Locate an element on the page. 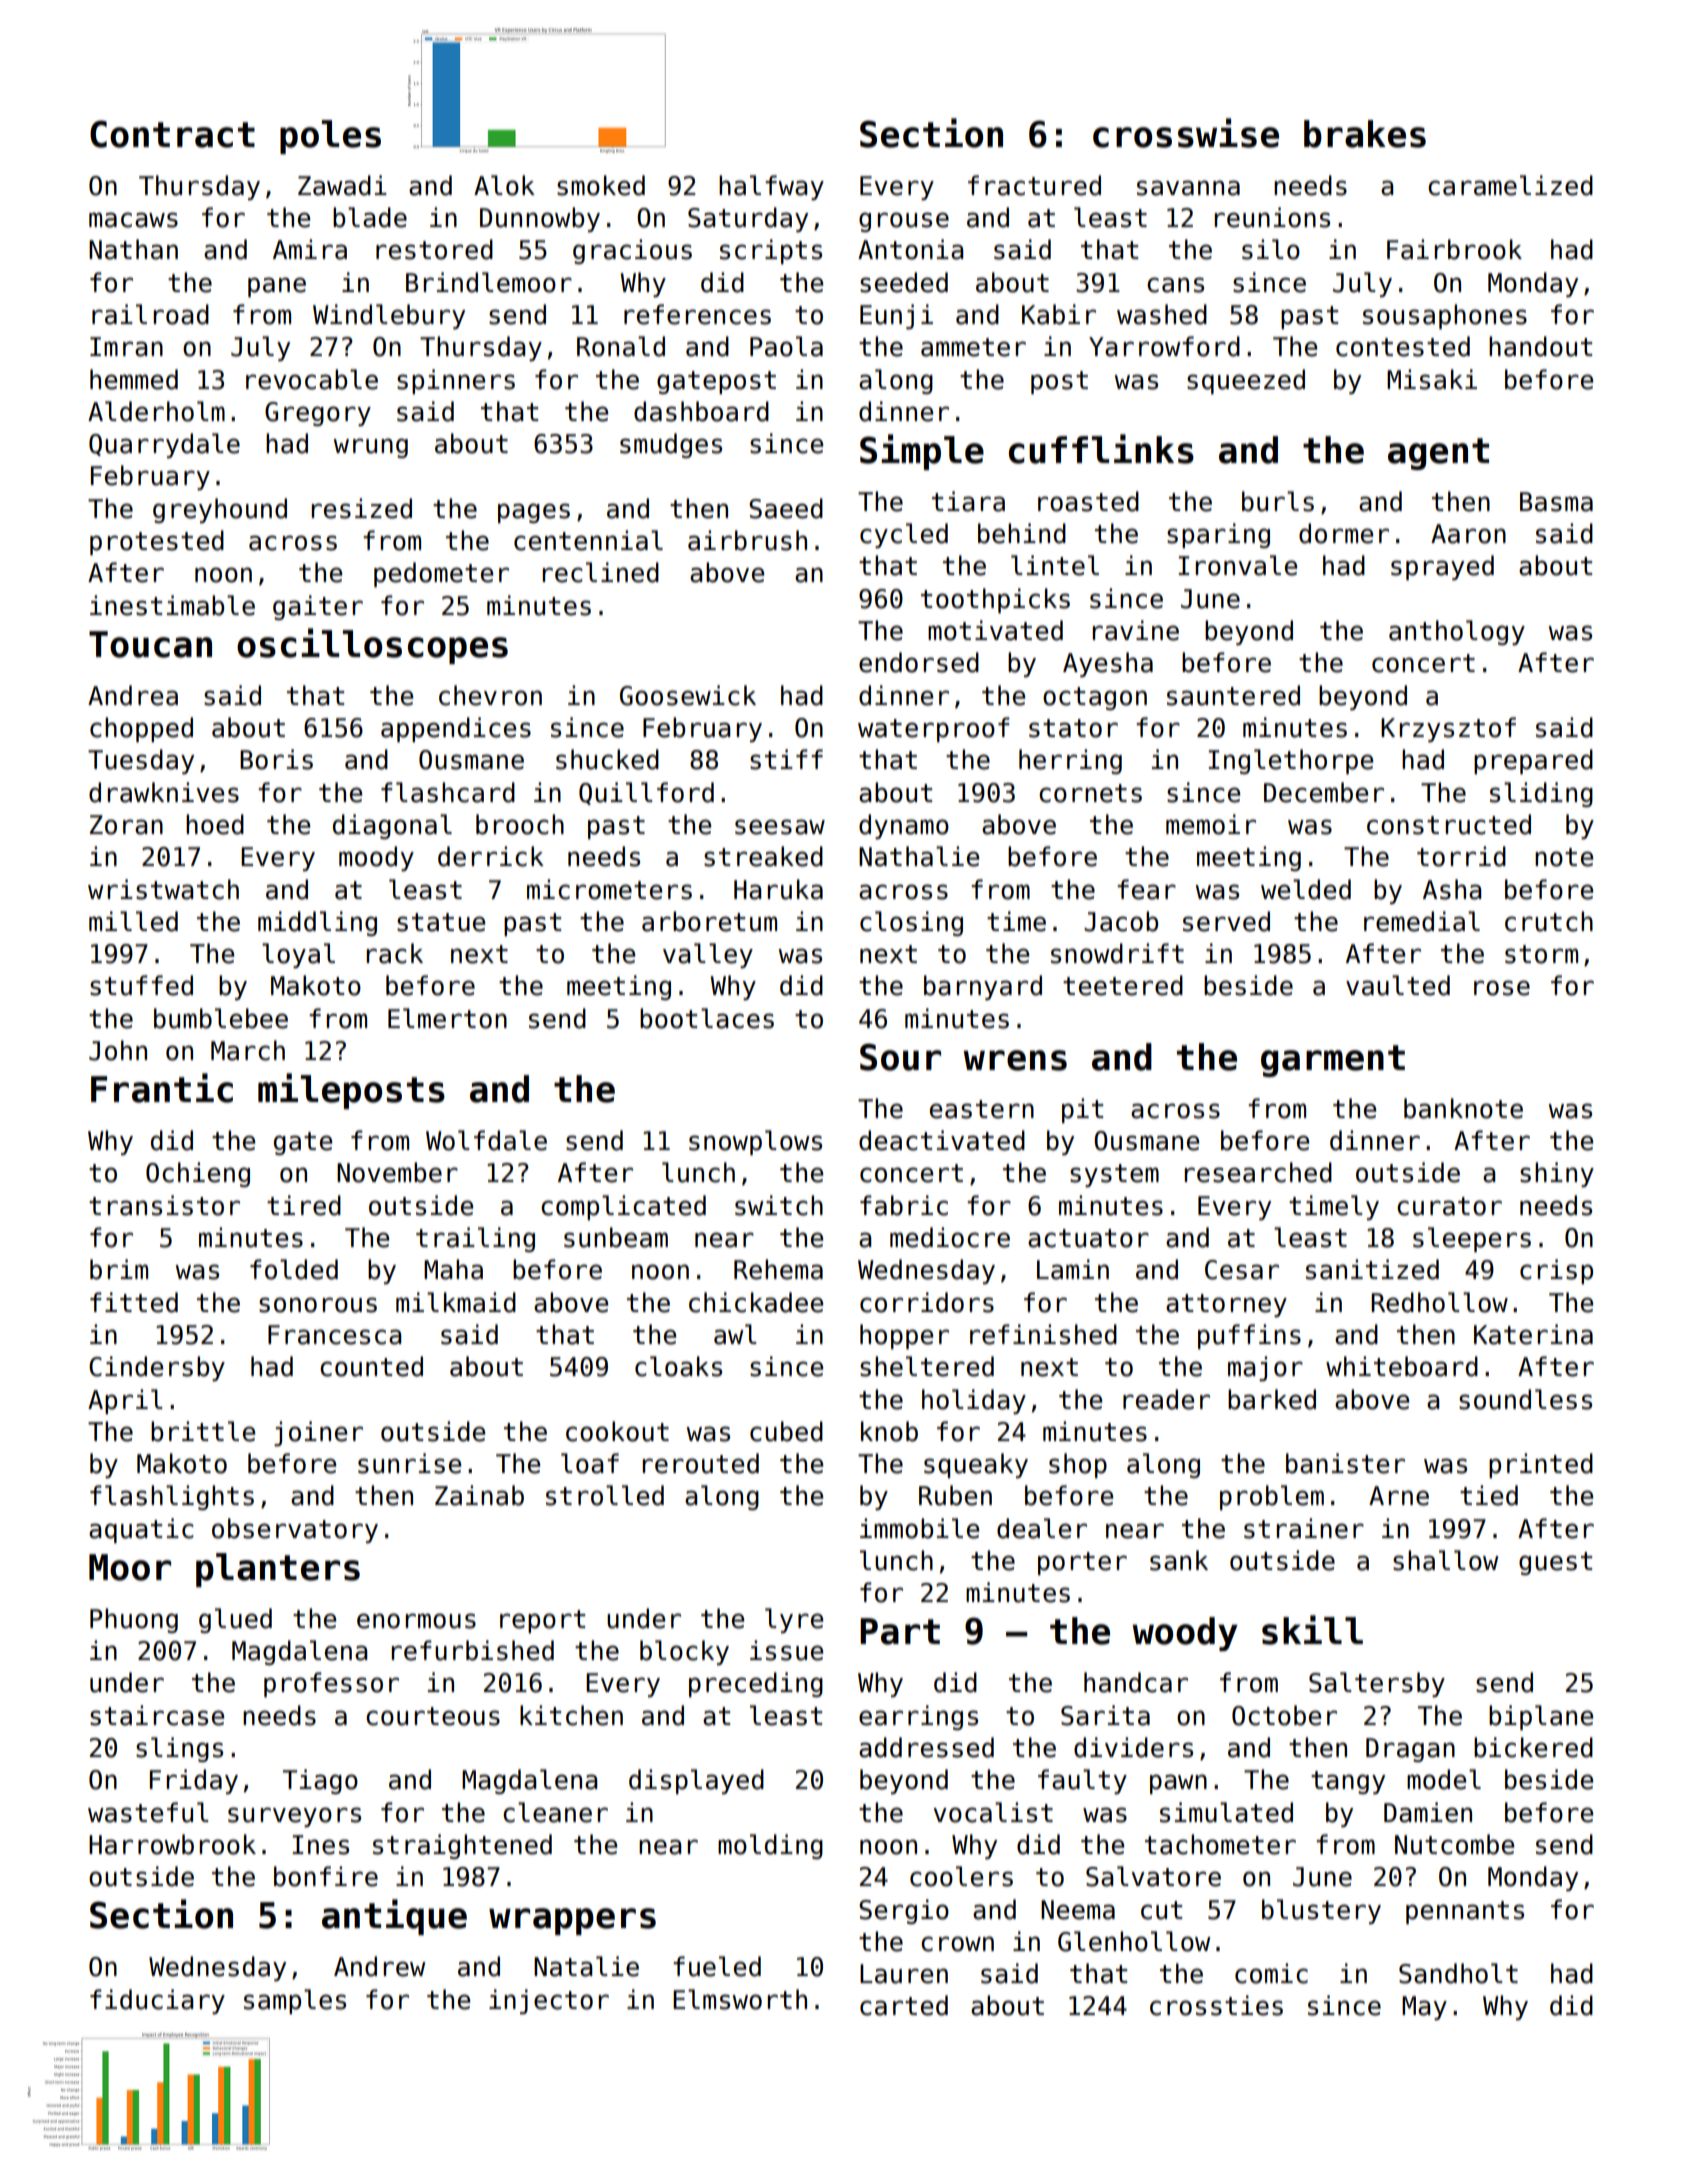 The height and width of the document is (2178, 1683). cans is located at coordinates (1175, 285).
